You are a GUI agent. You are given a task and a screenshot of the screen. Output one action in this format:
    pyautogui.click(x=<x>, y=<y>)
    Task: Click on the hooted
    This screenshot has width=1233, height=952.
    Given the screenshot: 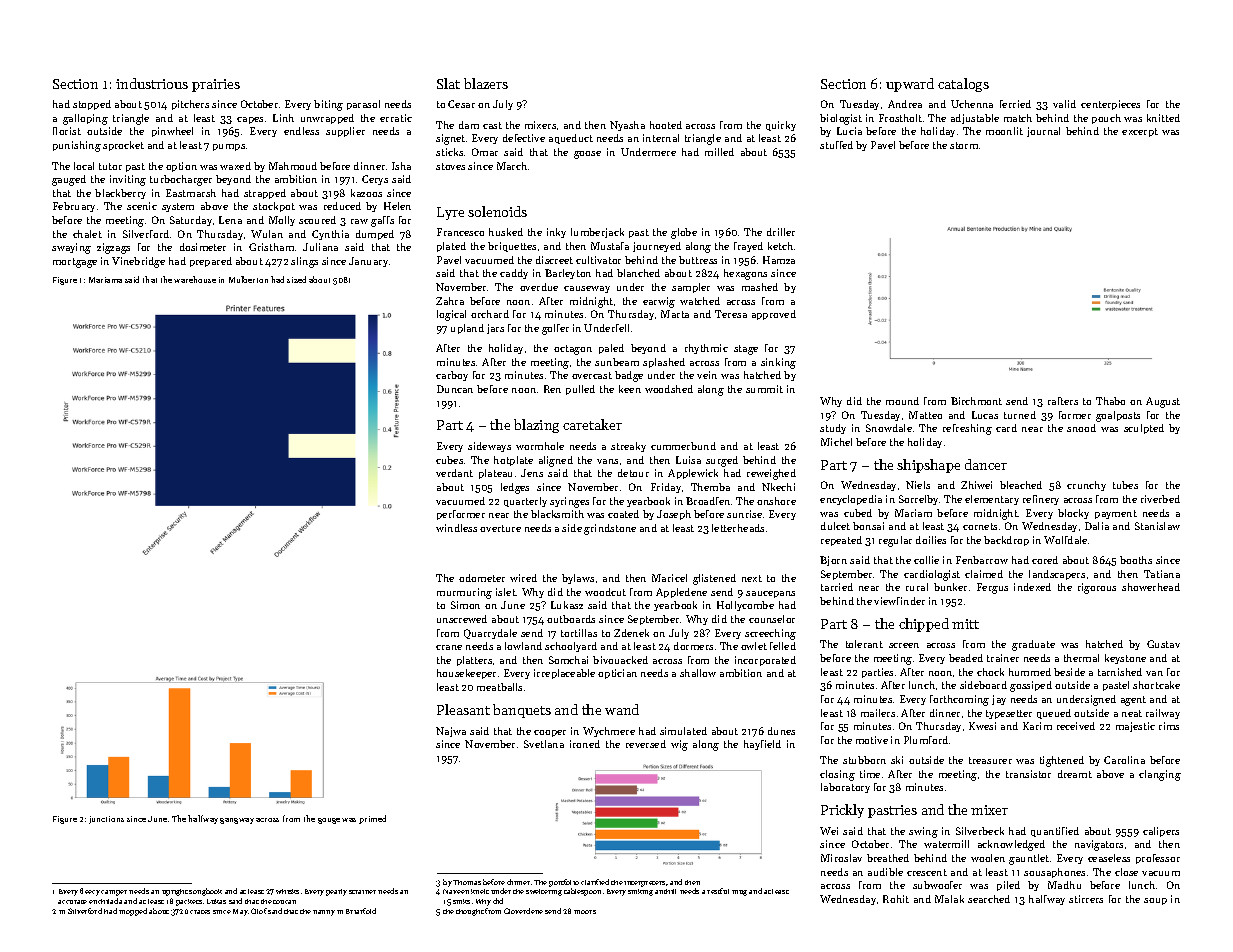 What is the action you would take?
    pyautogui.click(x=666, y=125)
